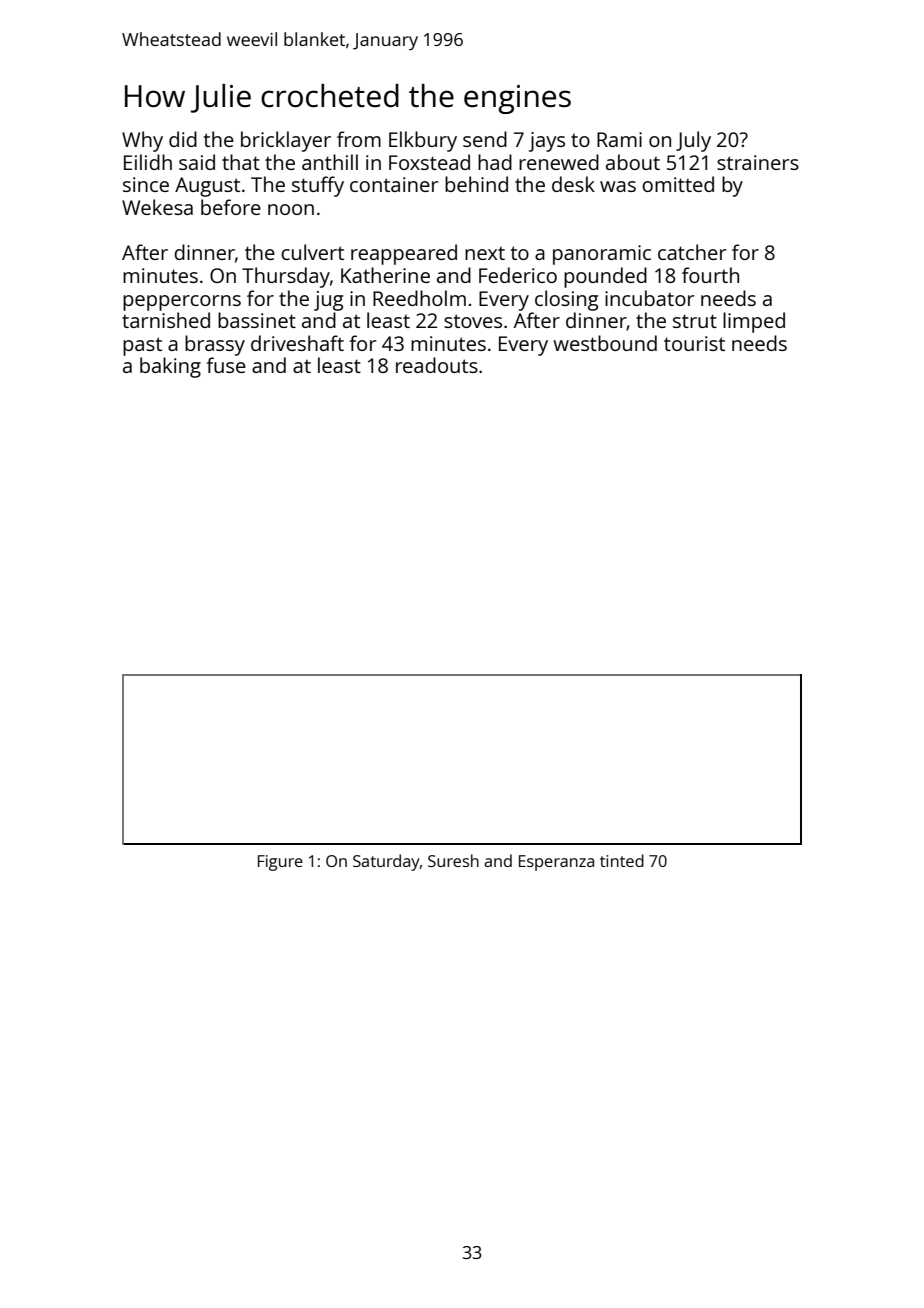 The height and width of the screenshot is (1308, 924). What do you see at coordinates (437, 365) in the screenshot?
I see `readouts` at bounding box center [437, 365].
